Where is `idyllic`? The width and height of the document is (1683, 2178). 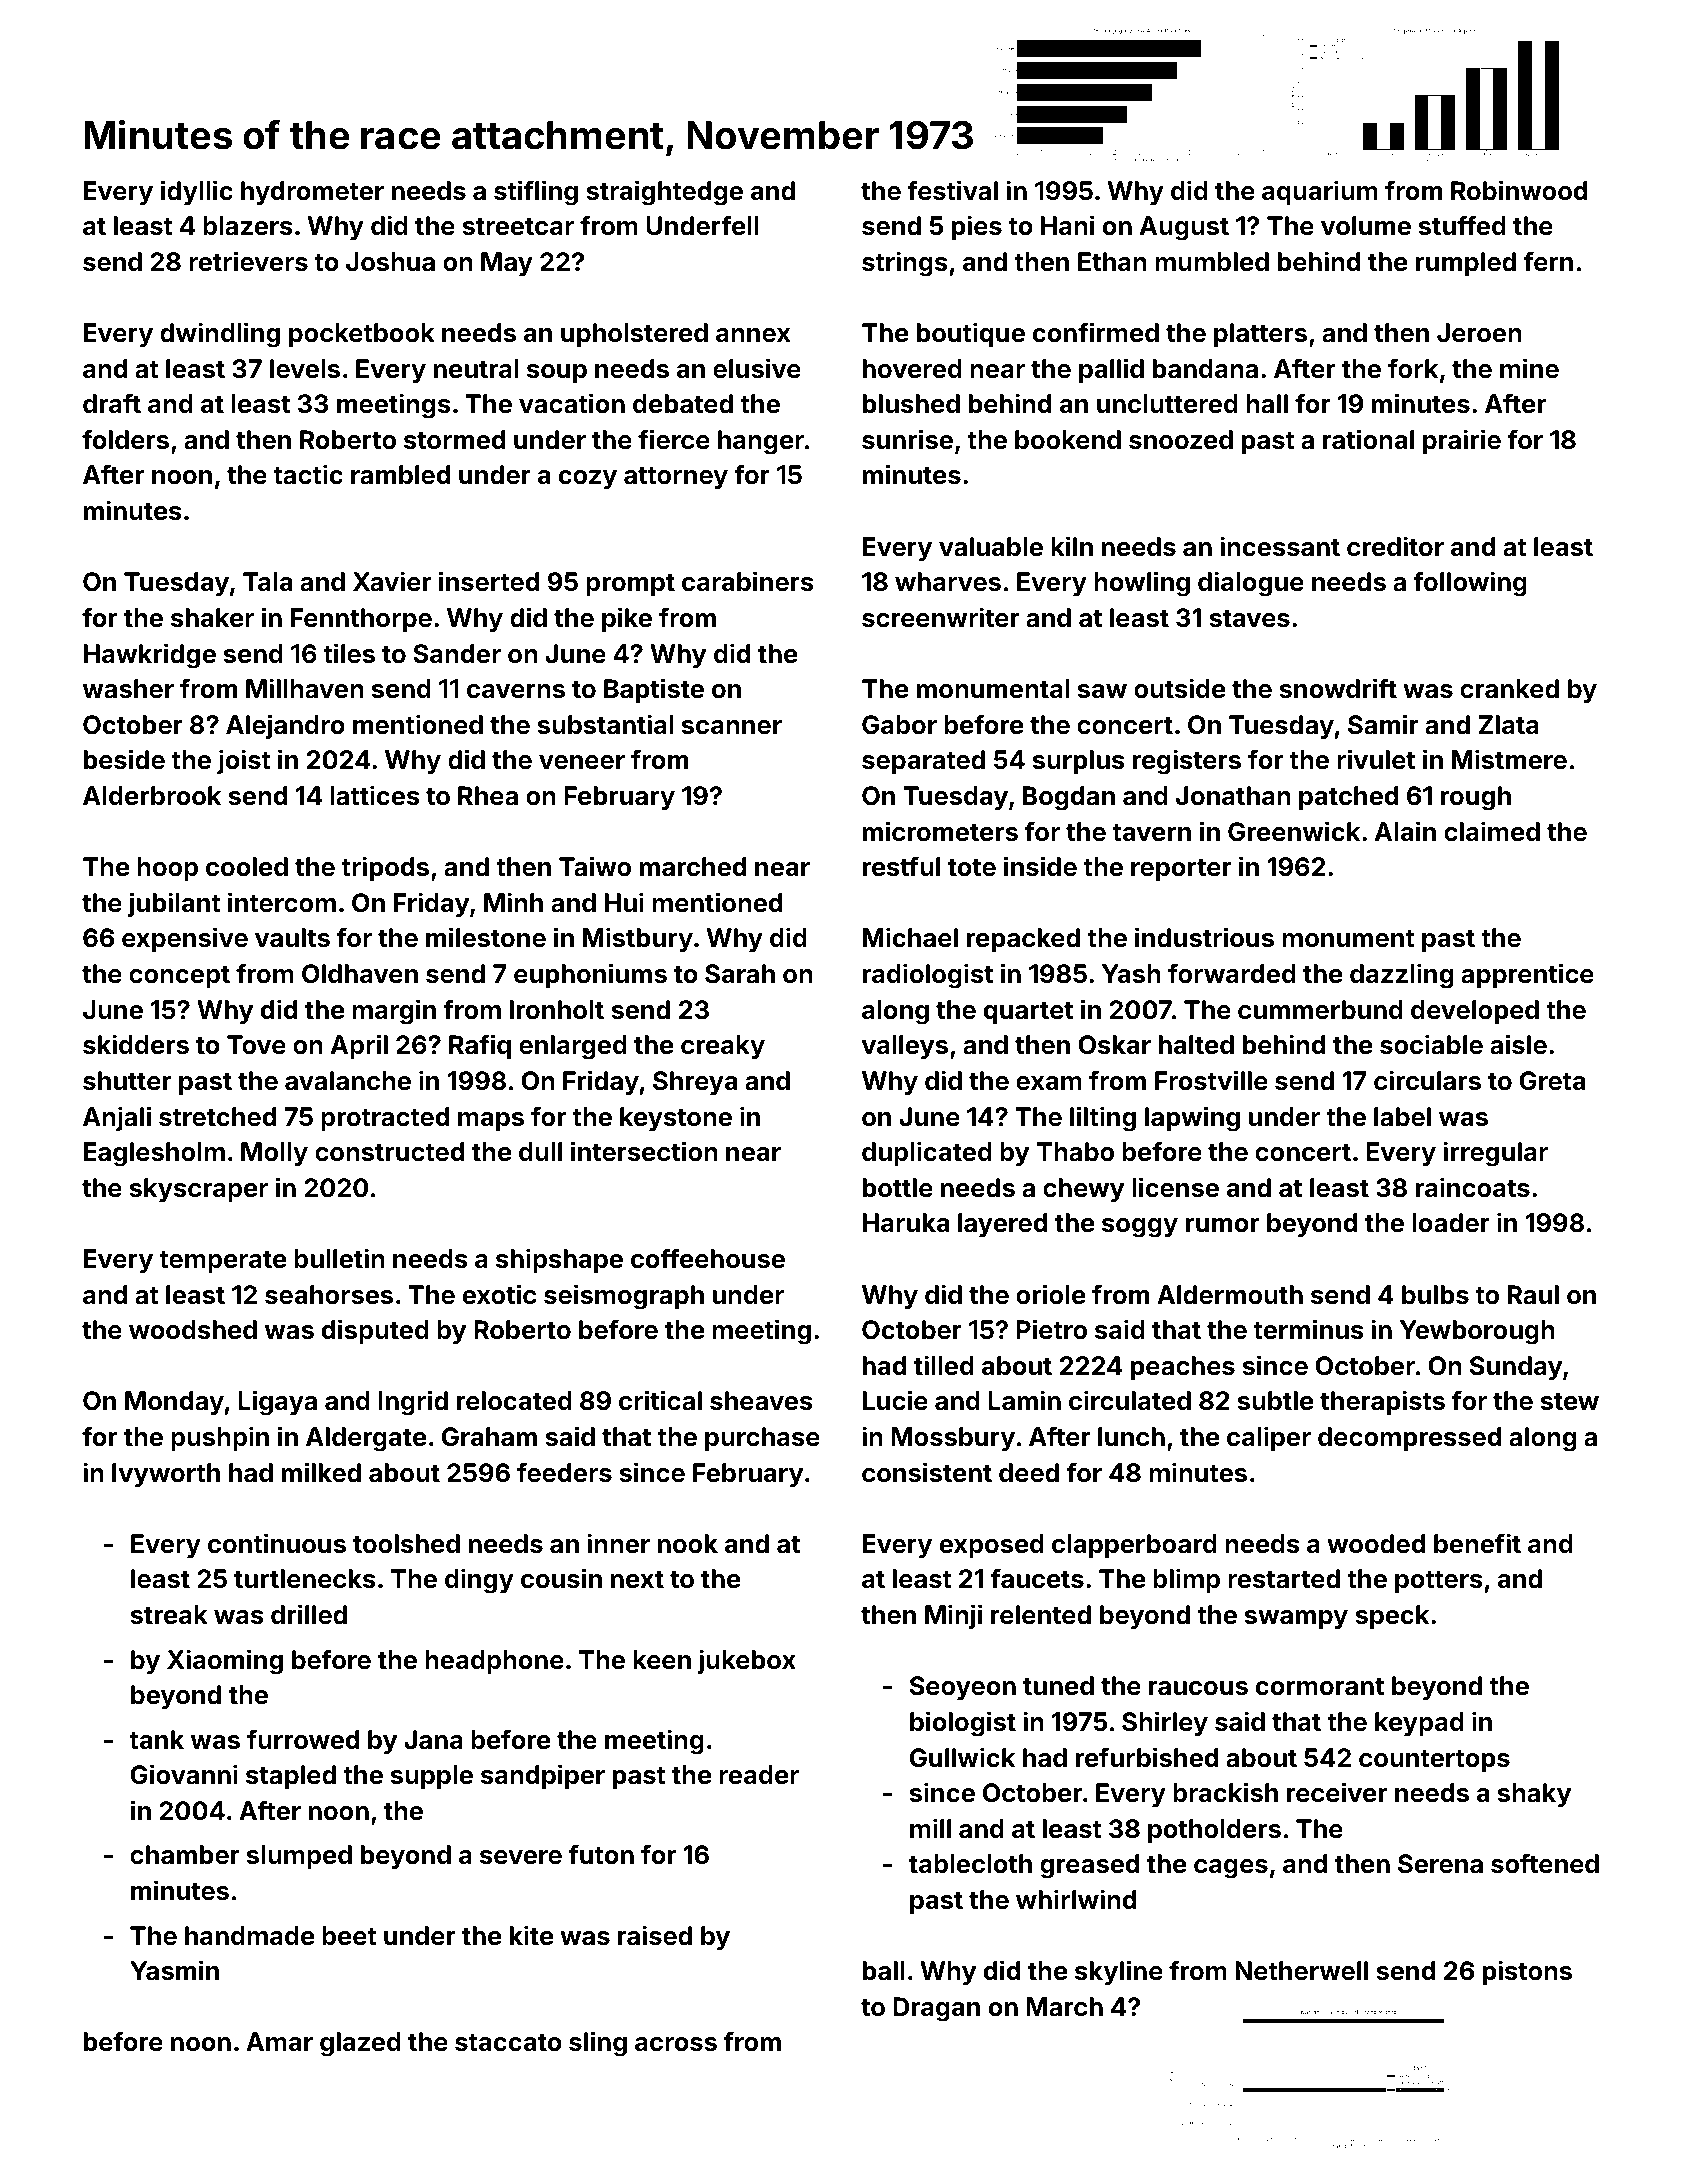
idyllic is located at coordinates (197, 193).
